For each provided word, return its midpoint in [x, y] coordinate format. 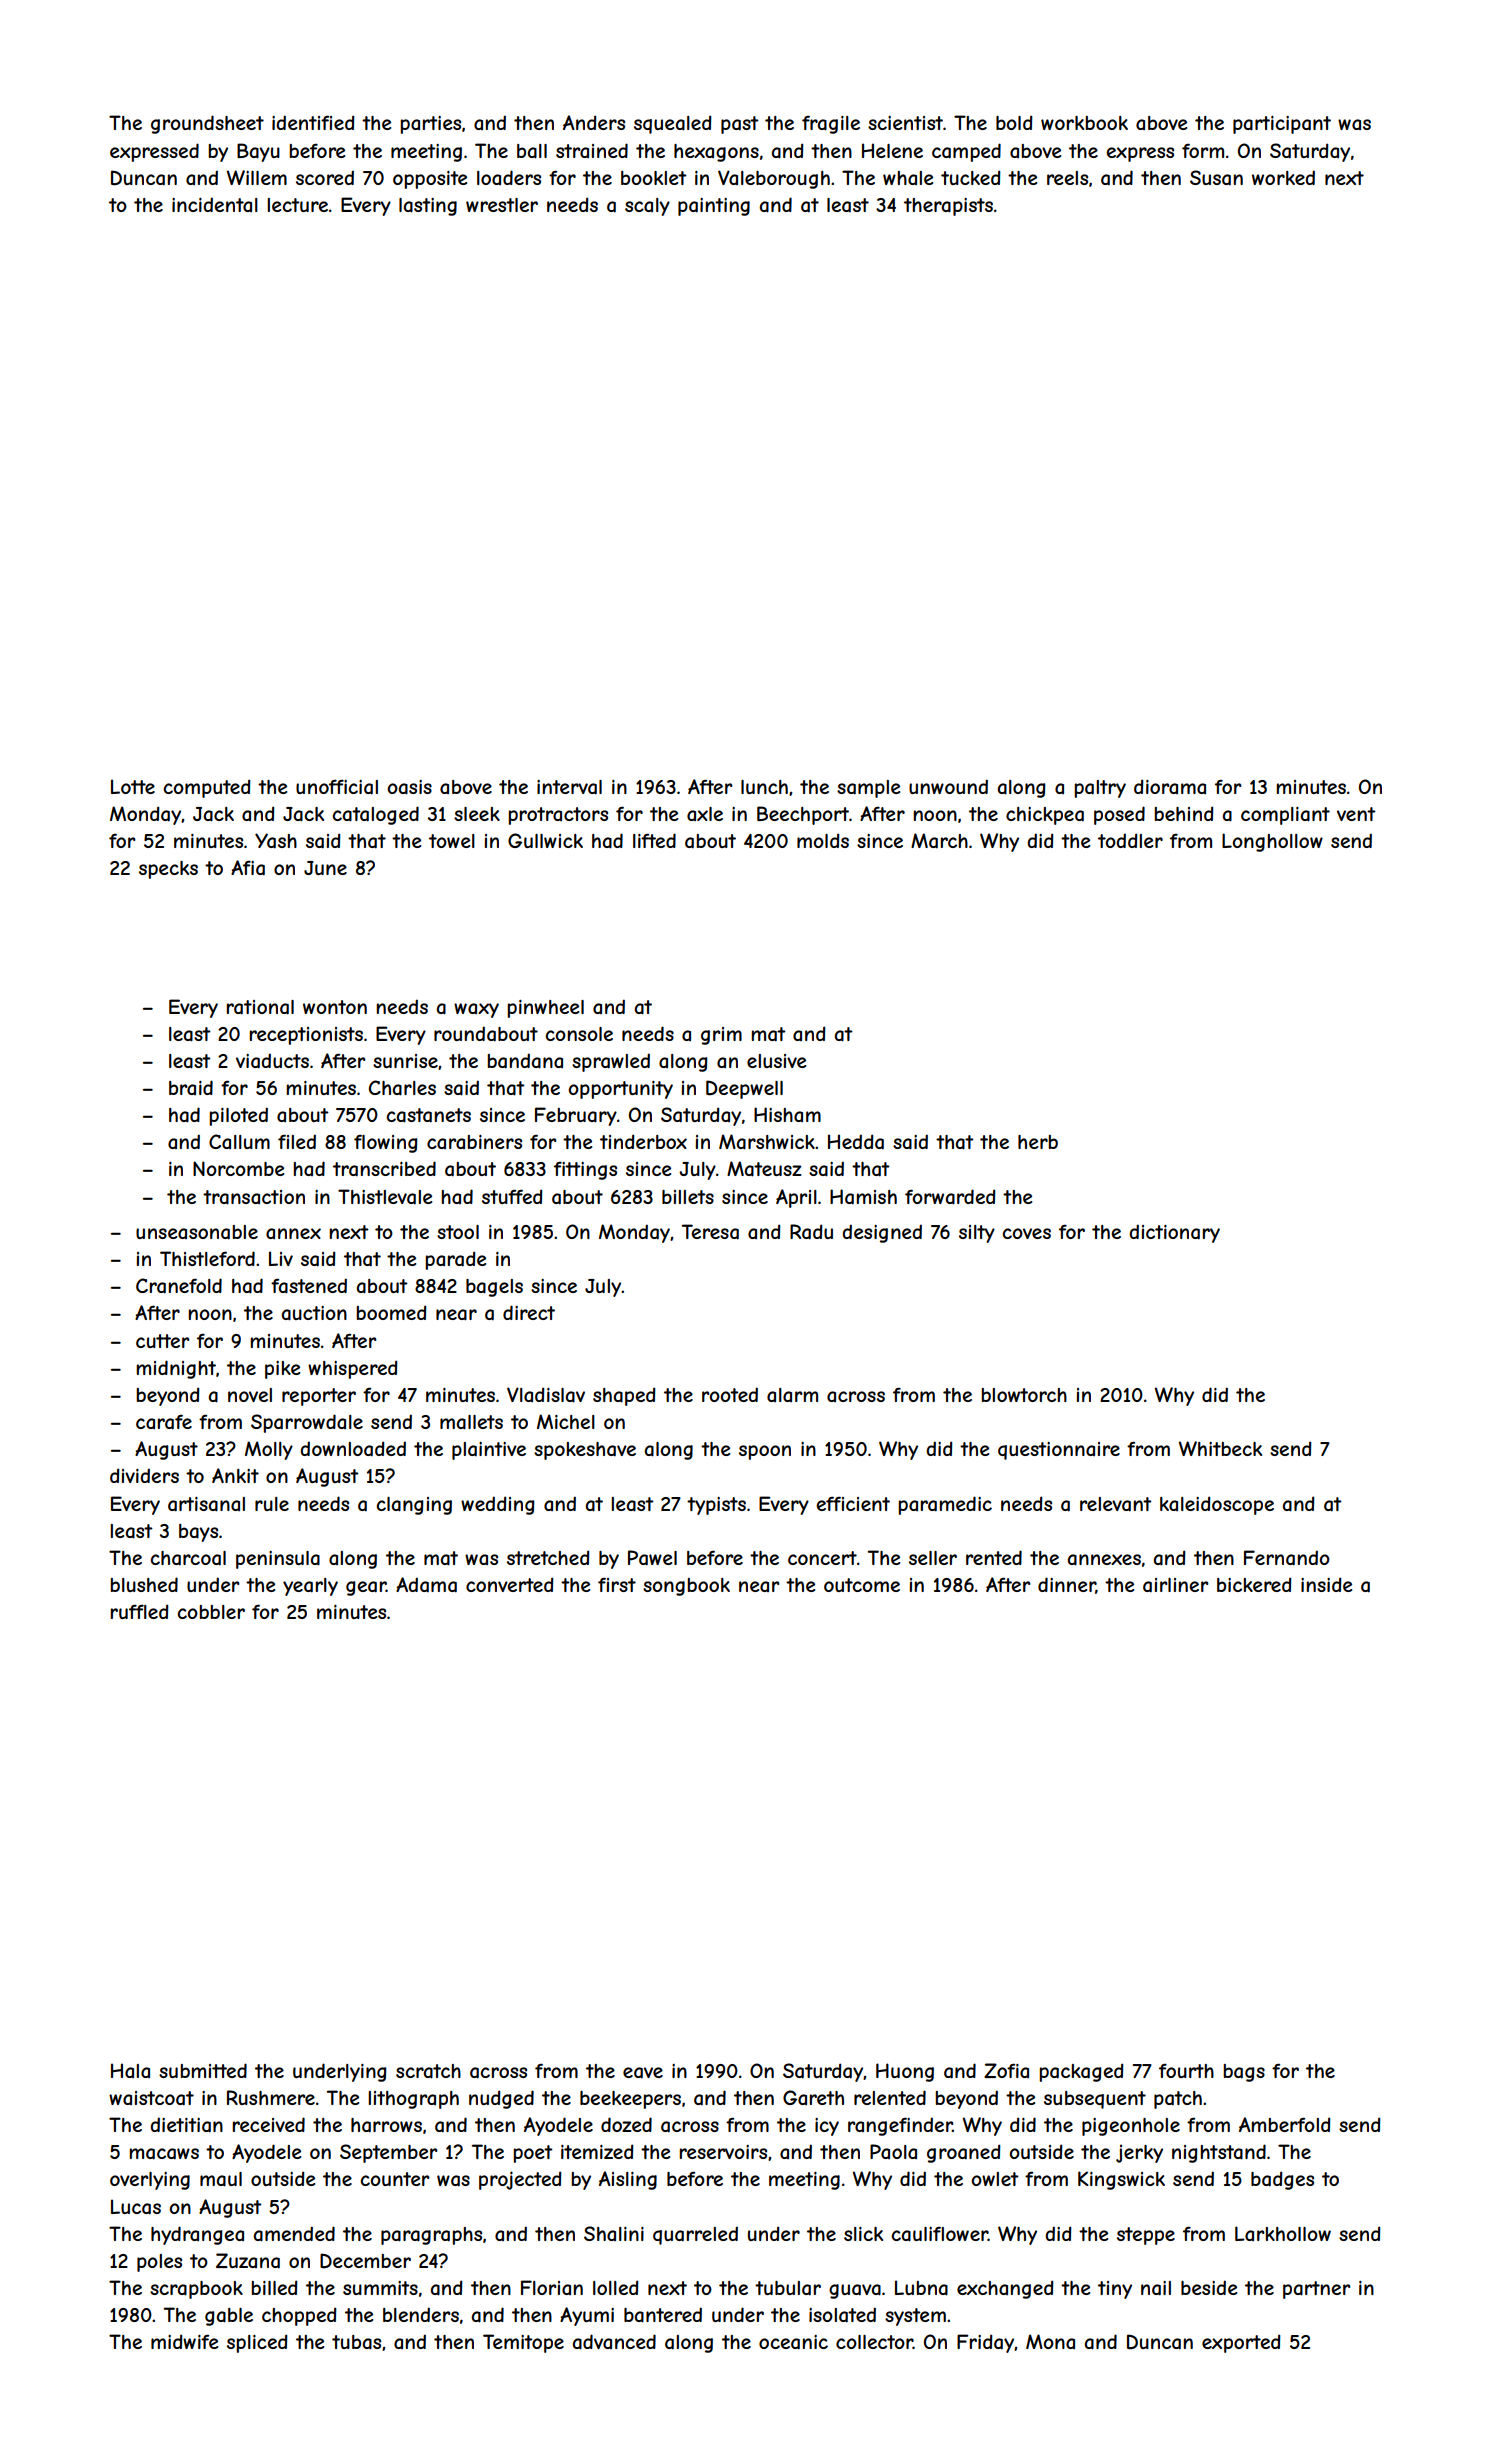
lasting [428, 207]
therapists [948, 207]
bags [1244, 2073]
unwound [948, 786]
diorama [1170, 786]
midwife [184, 2341]
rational [260, 1007]
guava [855, 2291]
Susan [1216, 178]
